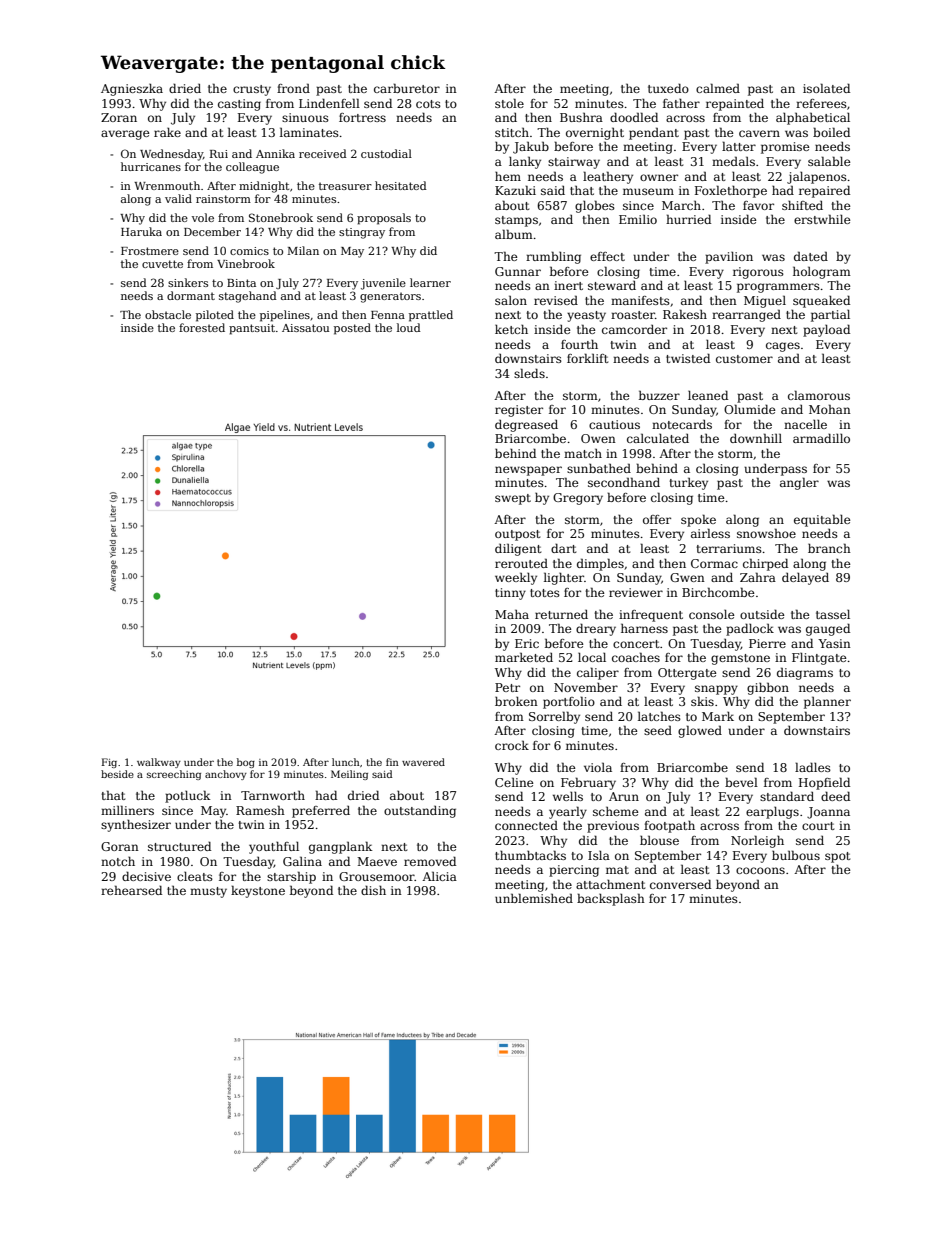 The image size is (952, 1233). What do you see at coordinates (241, 283) in the screenshot?
I see `Binta` at bounding box center [241, 283].
